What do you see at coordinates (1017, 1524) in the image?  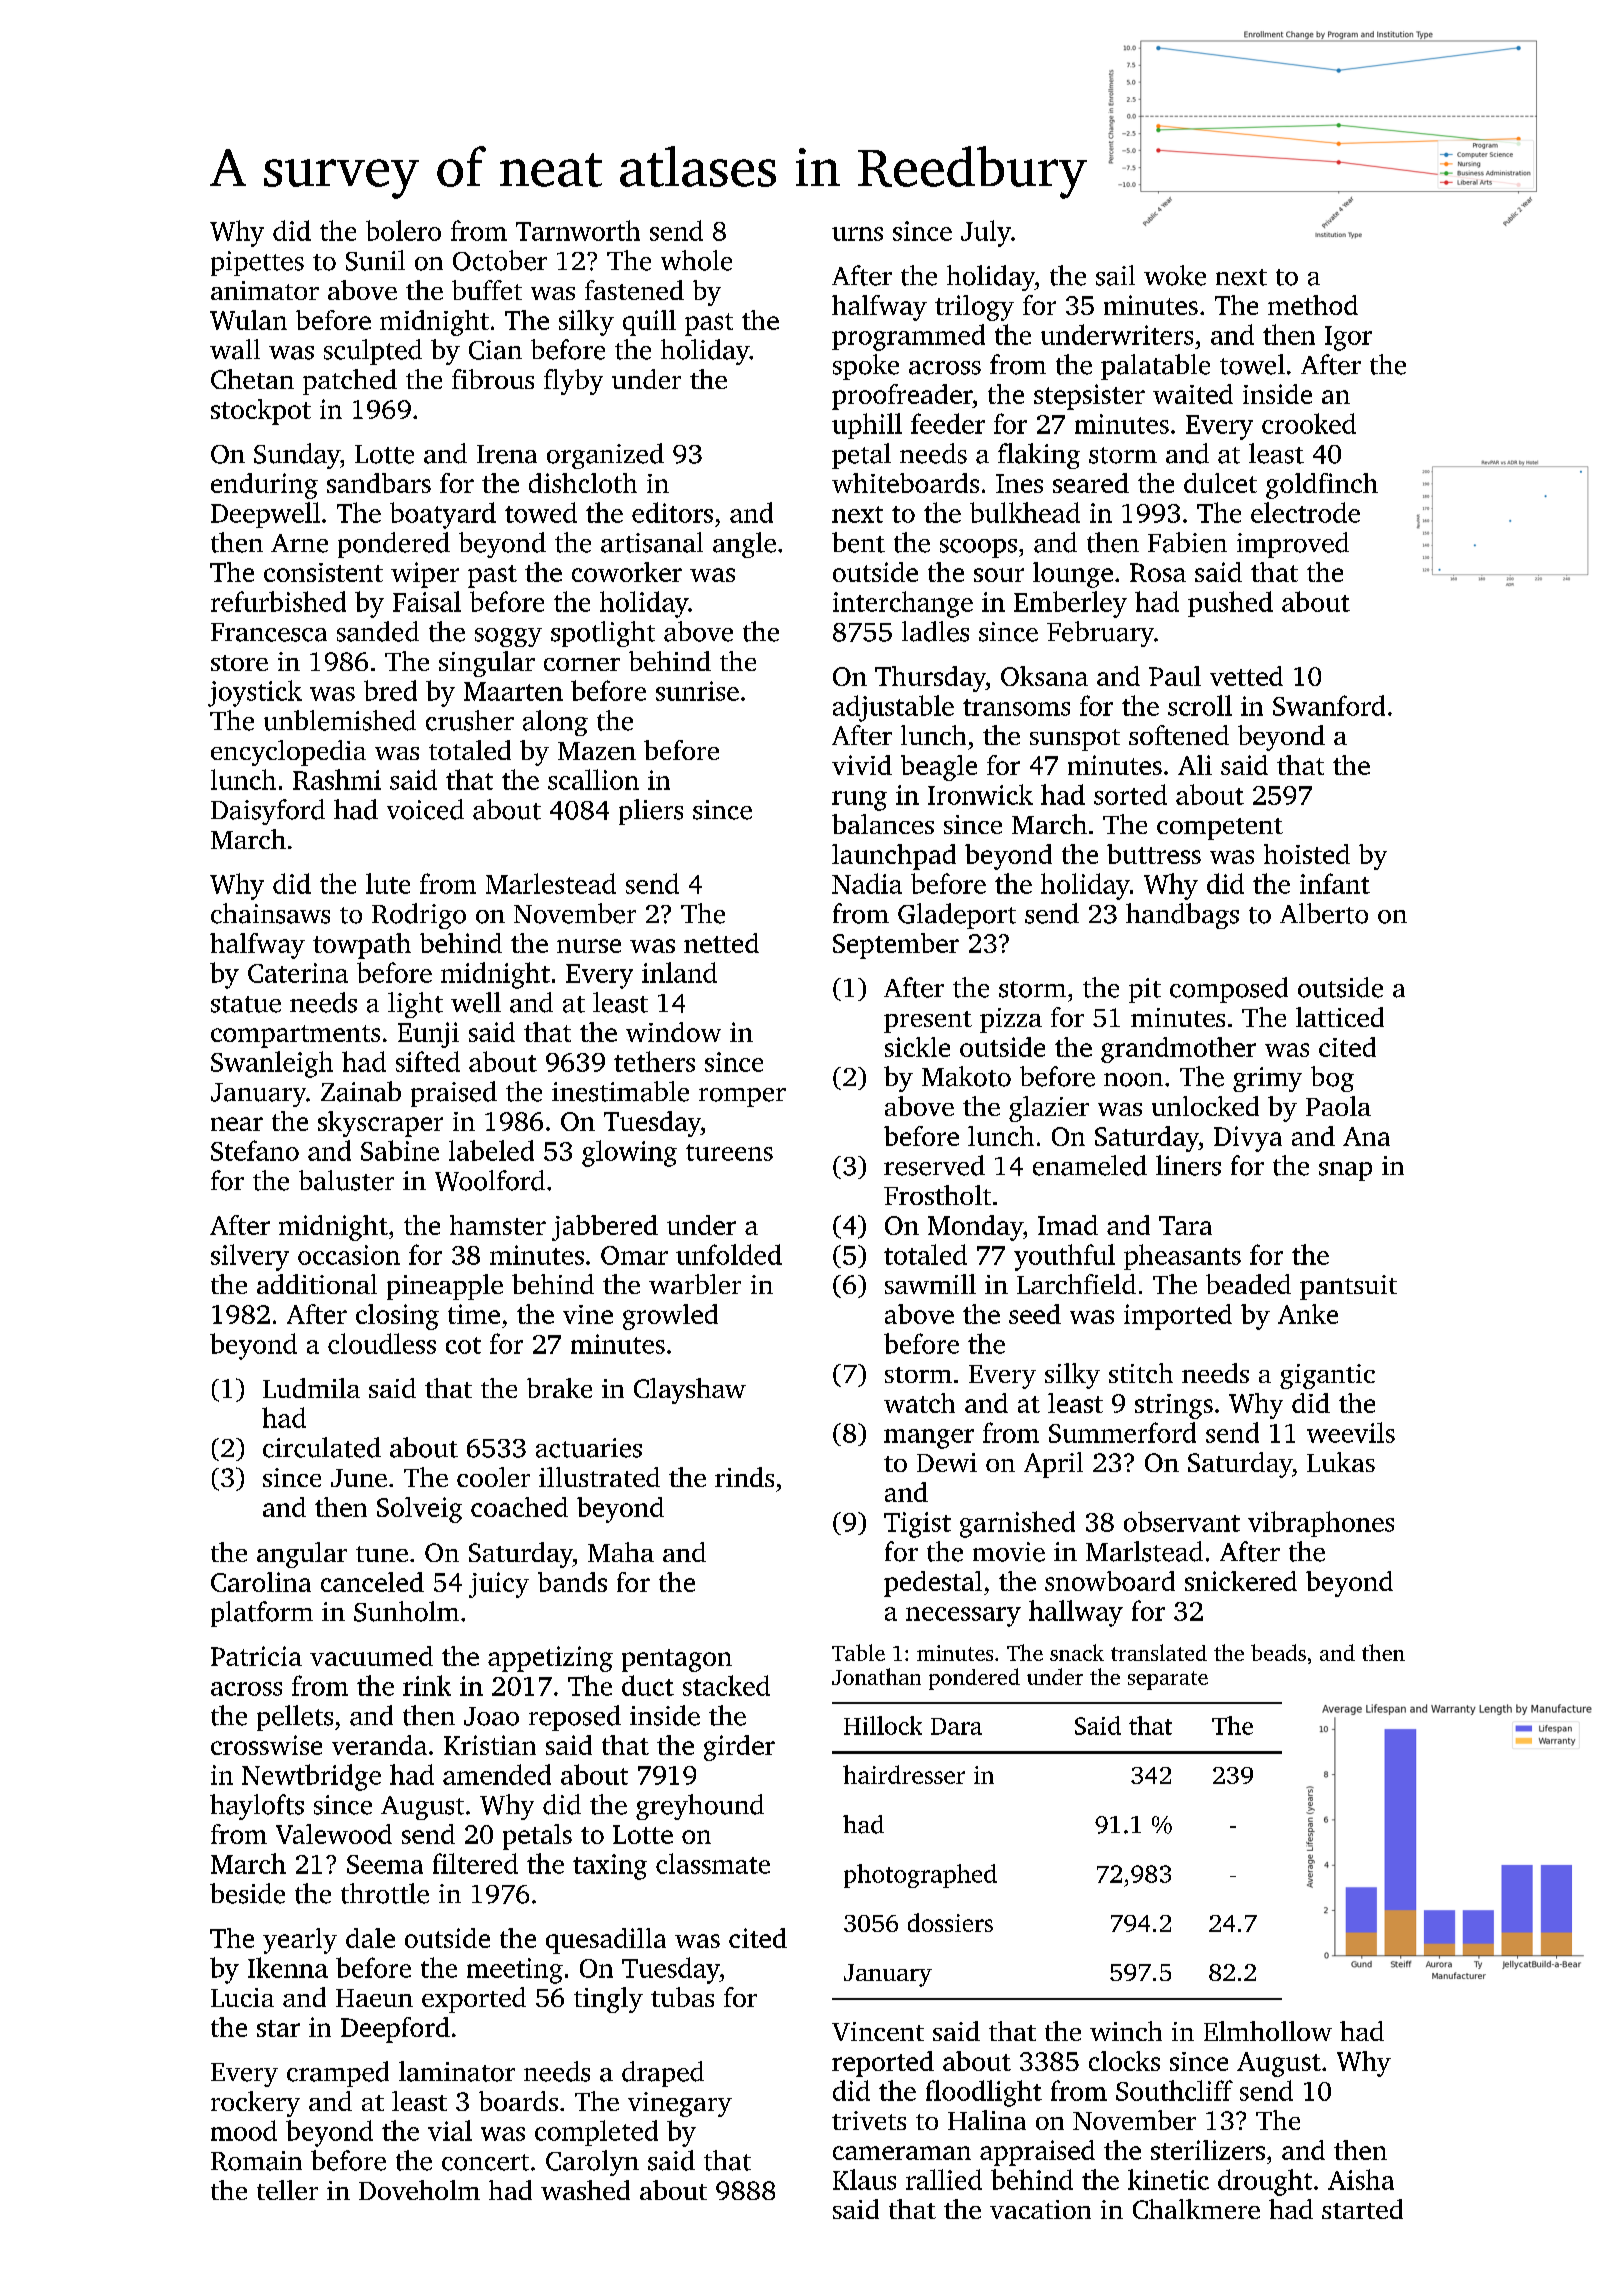 I see `garnished` at bounding box center [1017, 1524].
